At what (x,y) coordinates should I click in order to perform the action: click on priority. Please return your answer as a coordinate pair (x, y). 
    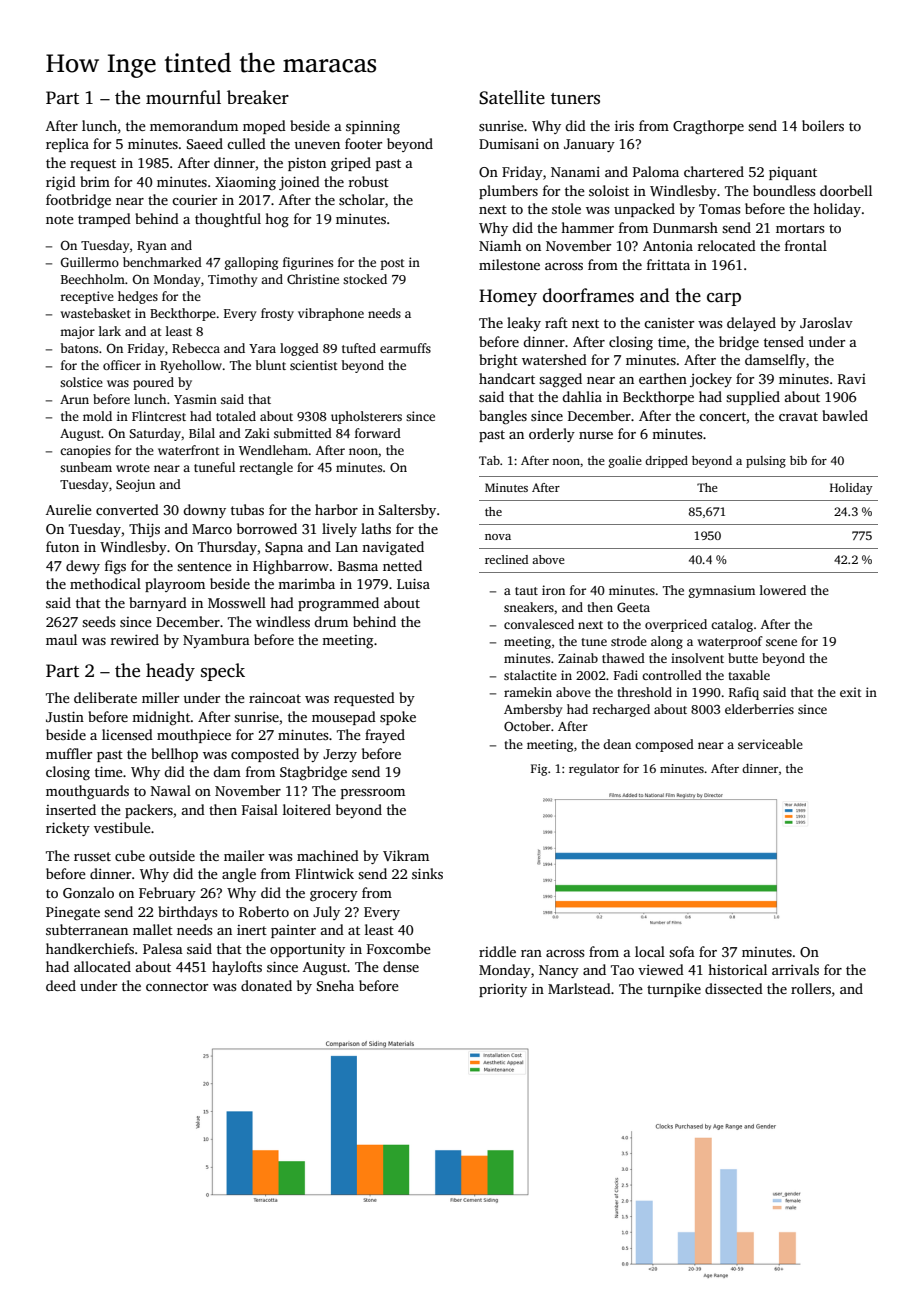
    Looking at the image, I should click on (503, 990).
